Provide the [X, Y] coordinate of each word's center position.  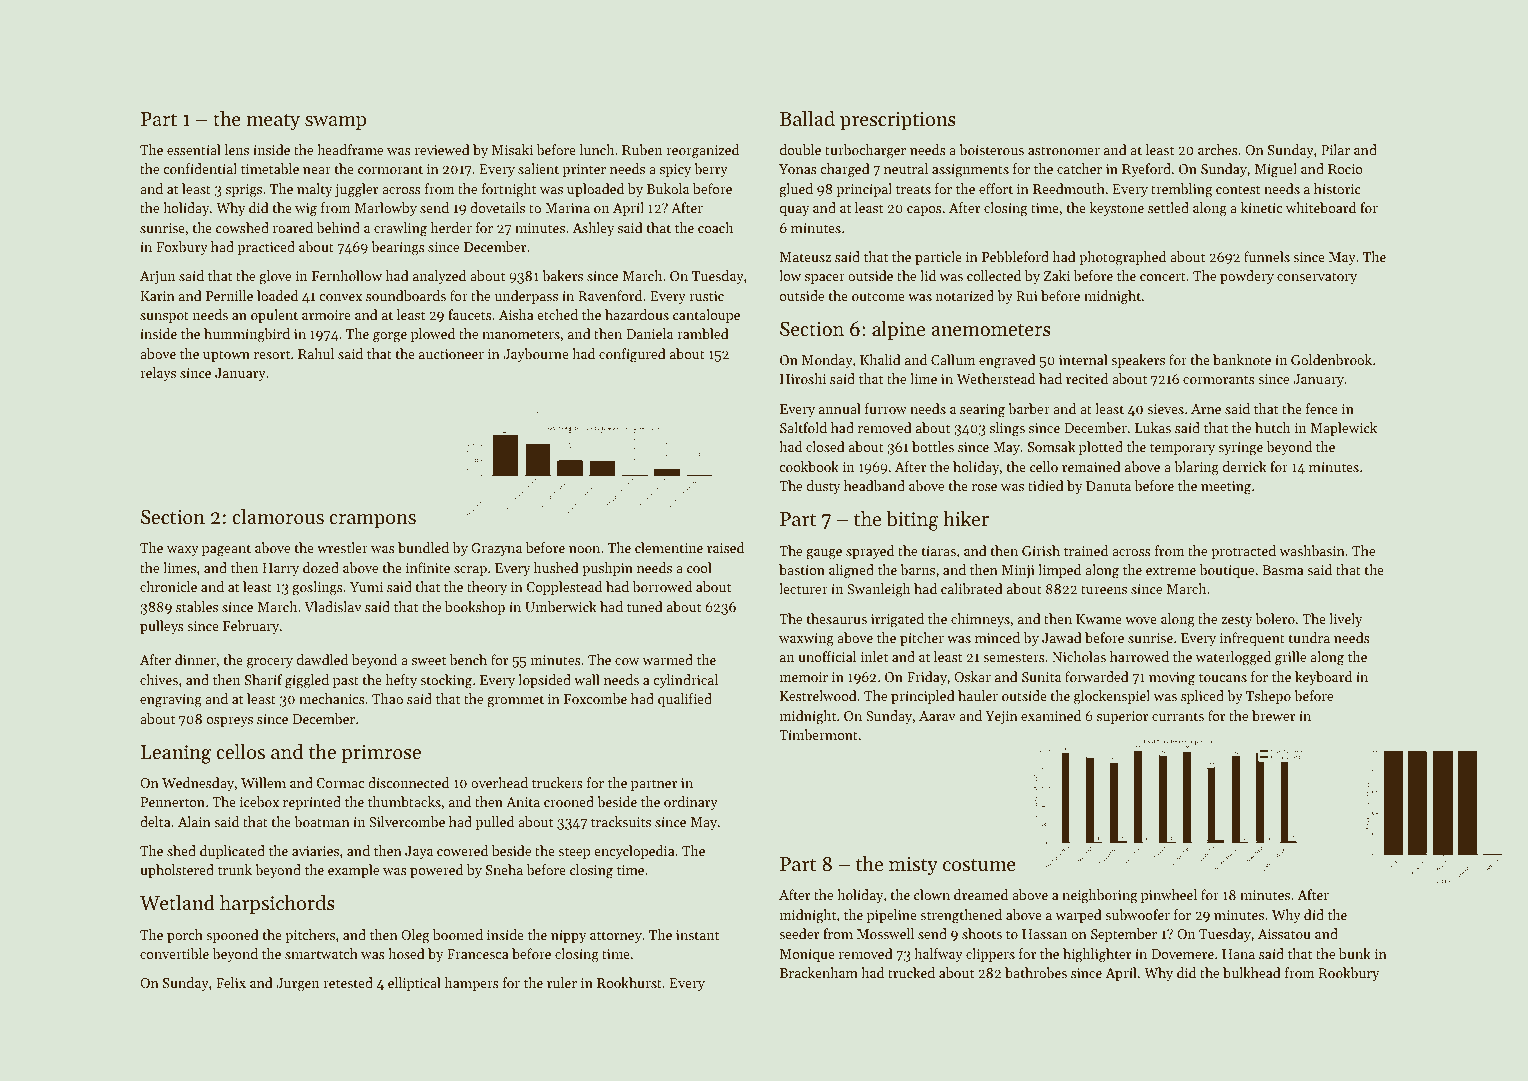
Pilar [1335, 149]
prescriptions [898, 121]
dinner [195, 659]
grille [1290, 658]
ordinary [691, 803]
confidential [200, 168]
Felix [231, 982]
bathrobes [1036, 972]
